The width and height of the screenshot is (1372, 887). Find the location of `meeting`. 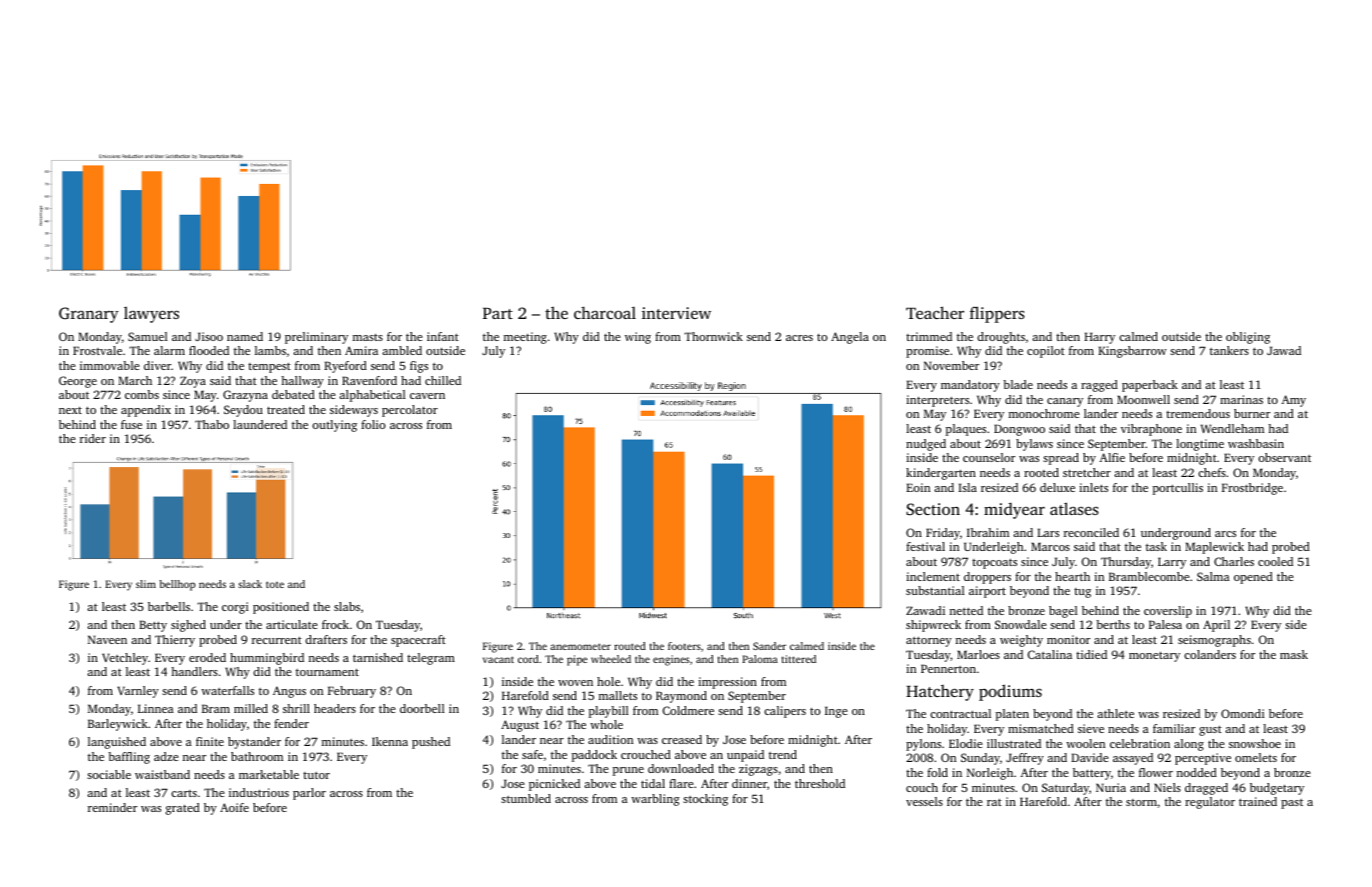

meeting is located at coordinates (525, 338).
